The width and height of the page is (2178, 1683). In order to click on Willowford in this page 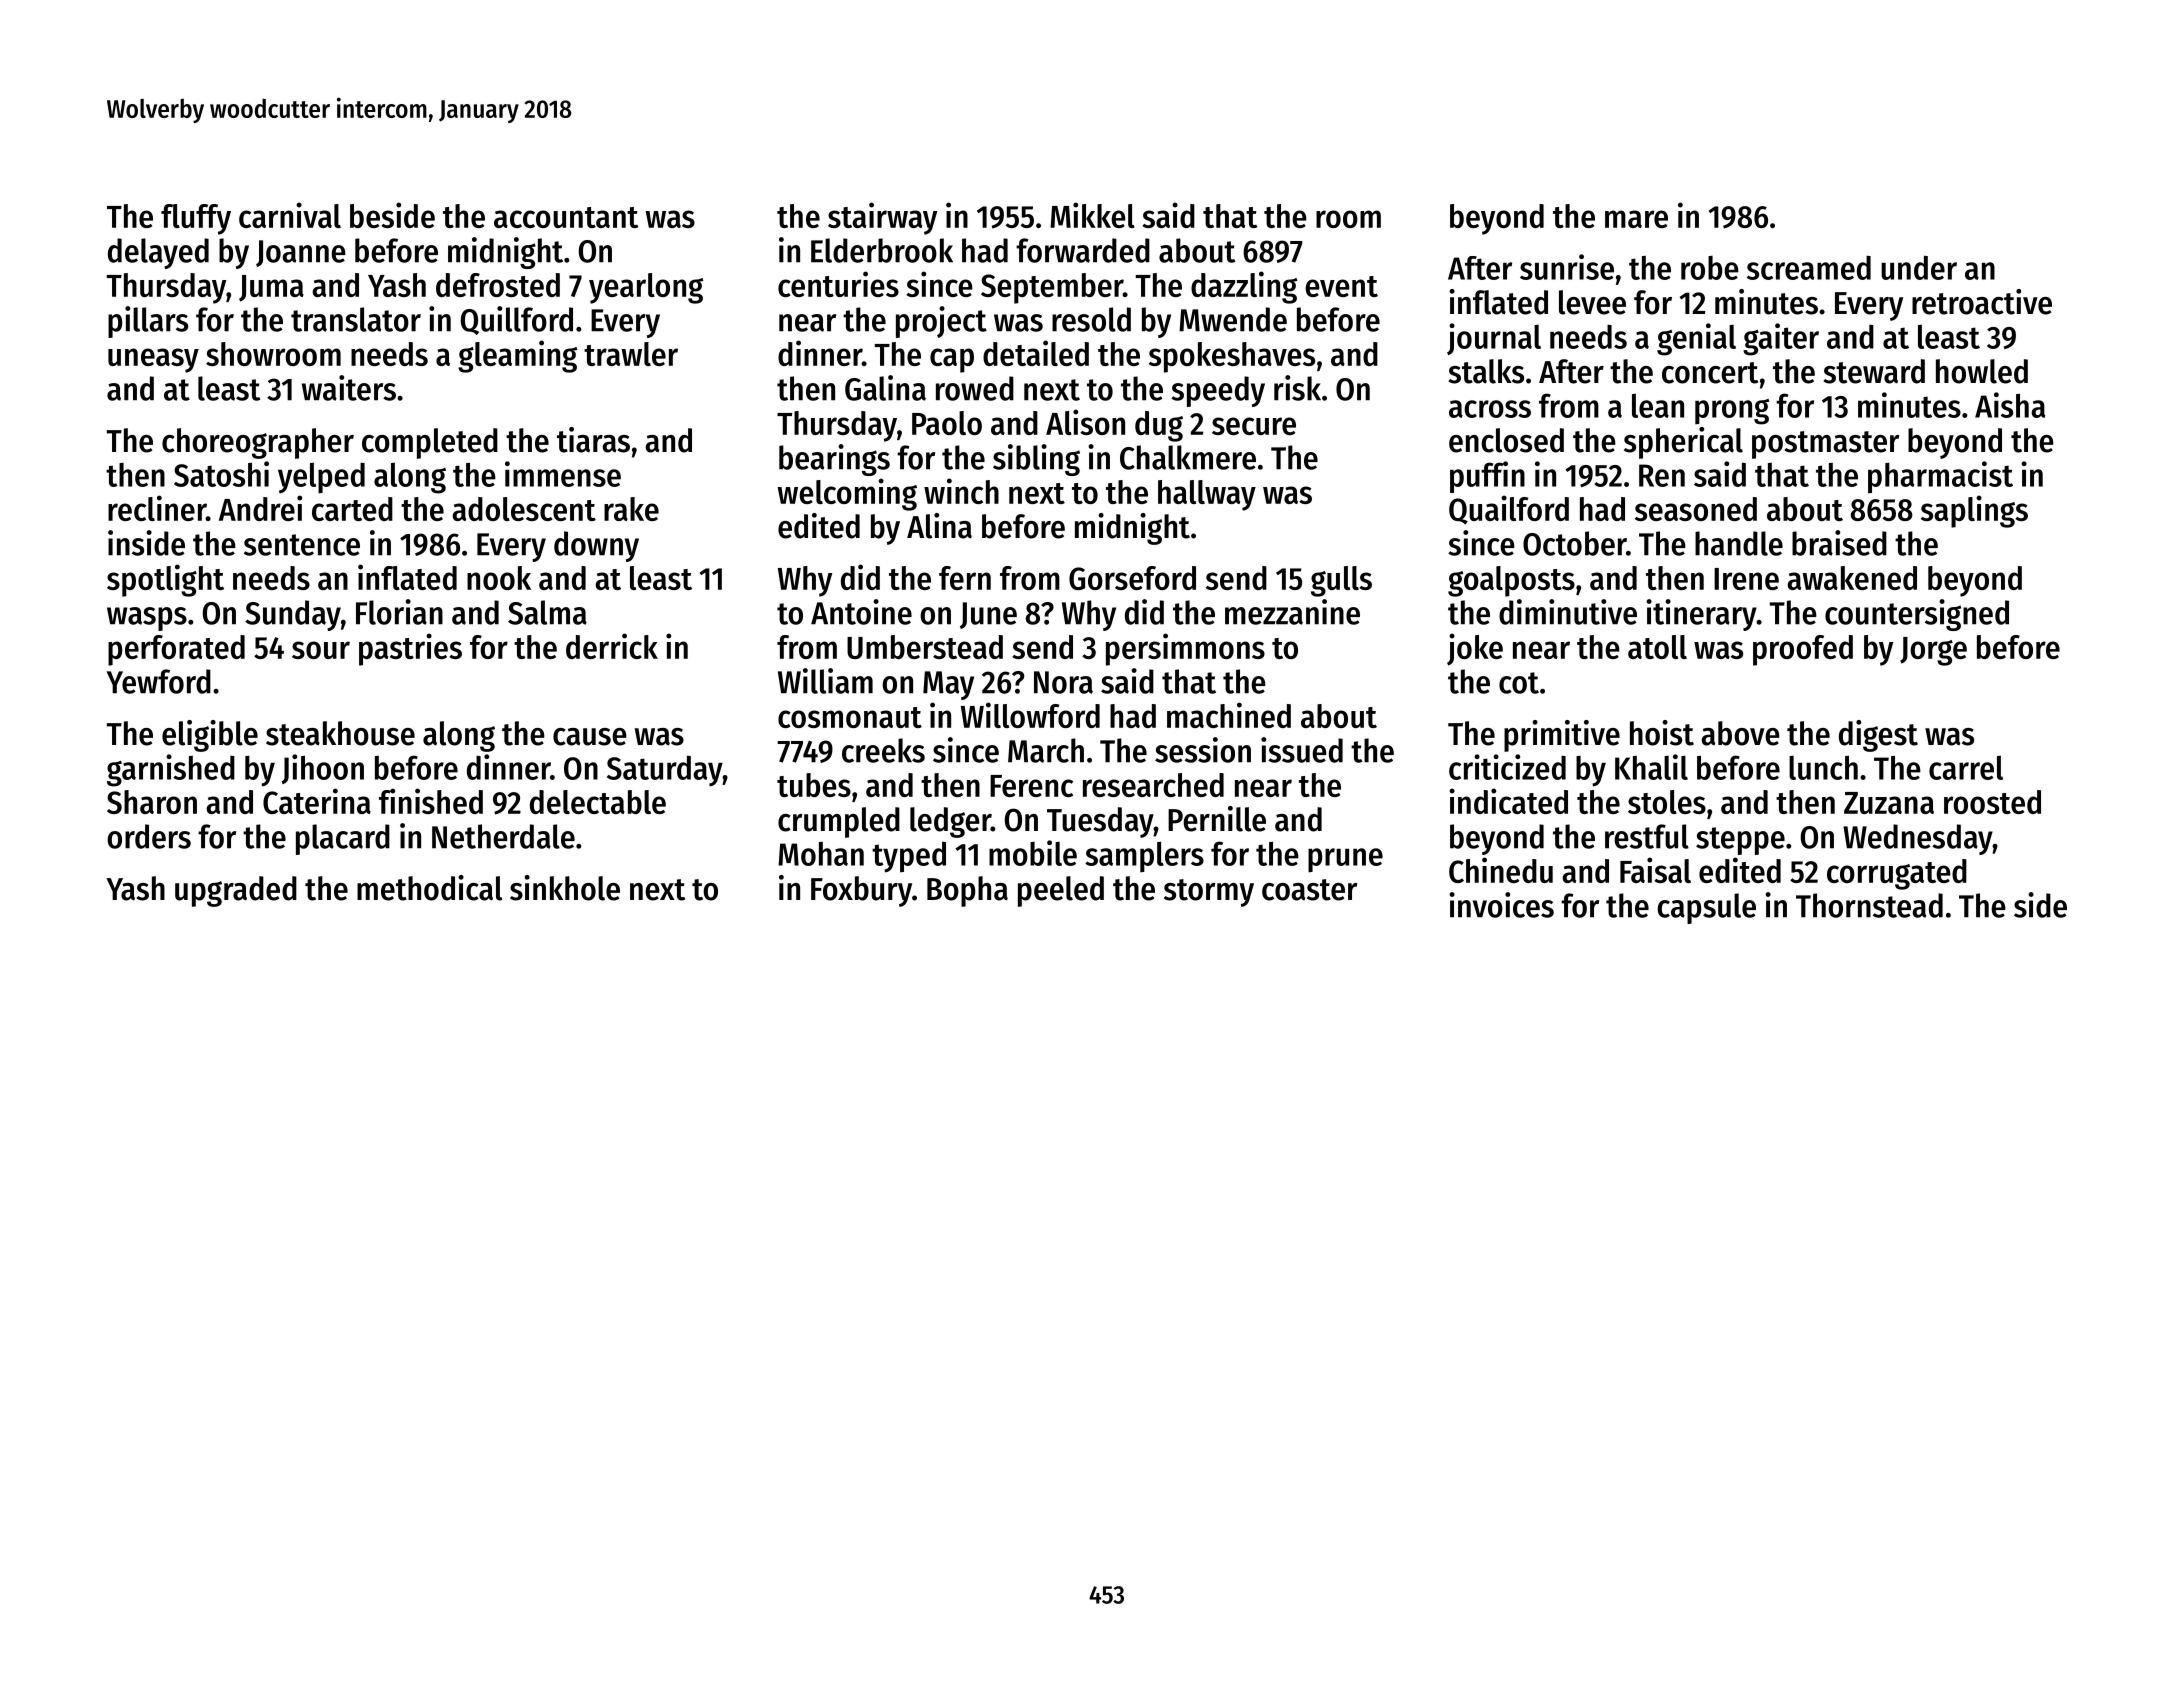, I will do `click(1030, 715)`.
